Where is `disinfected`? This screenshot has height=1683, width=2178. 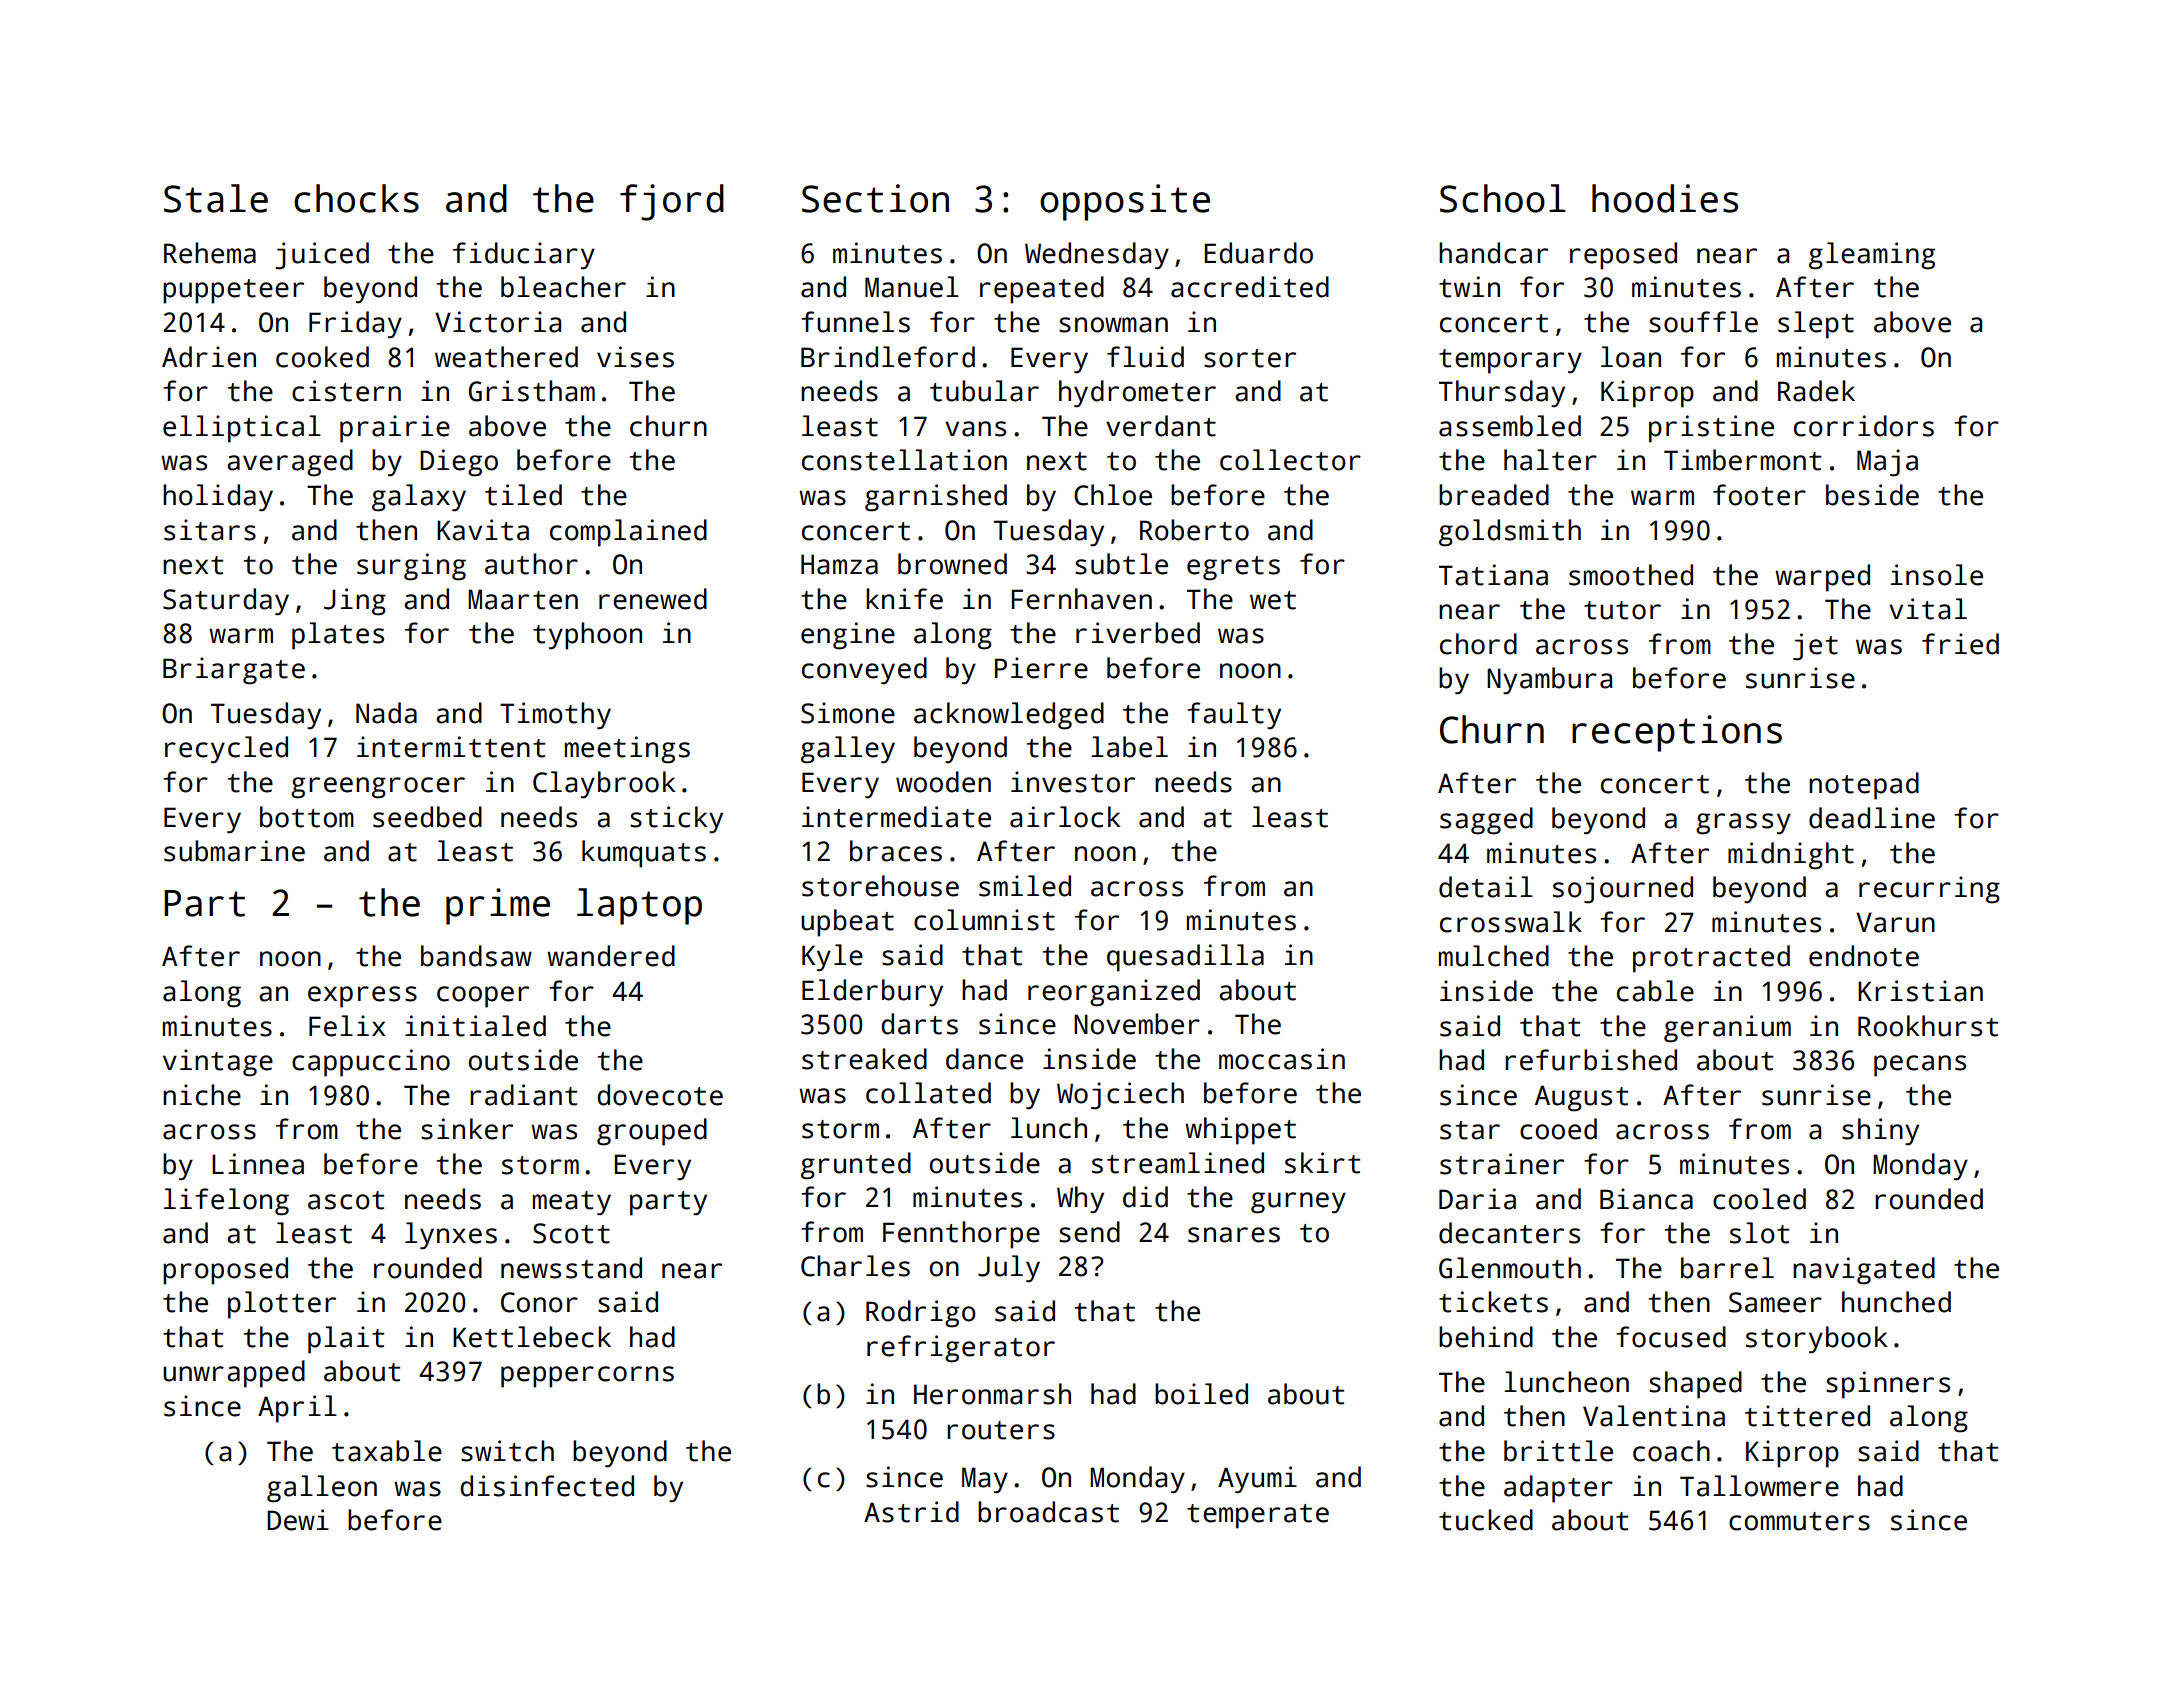 disinfected is located at coordinates (547, 1486).
